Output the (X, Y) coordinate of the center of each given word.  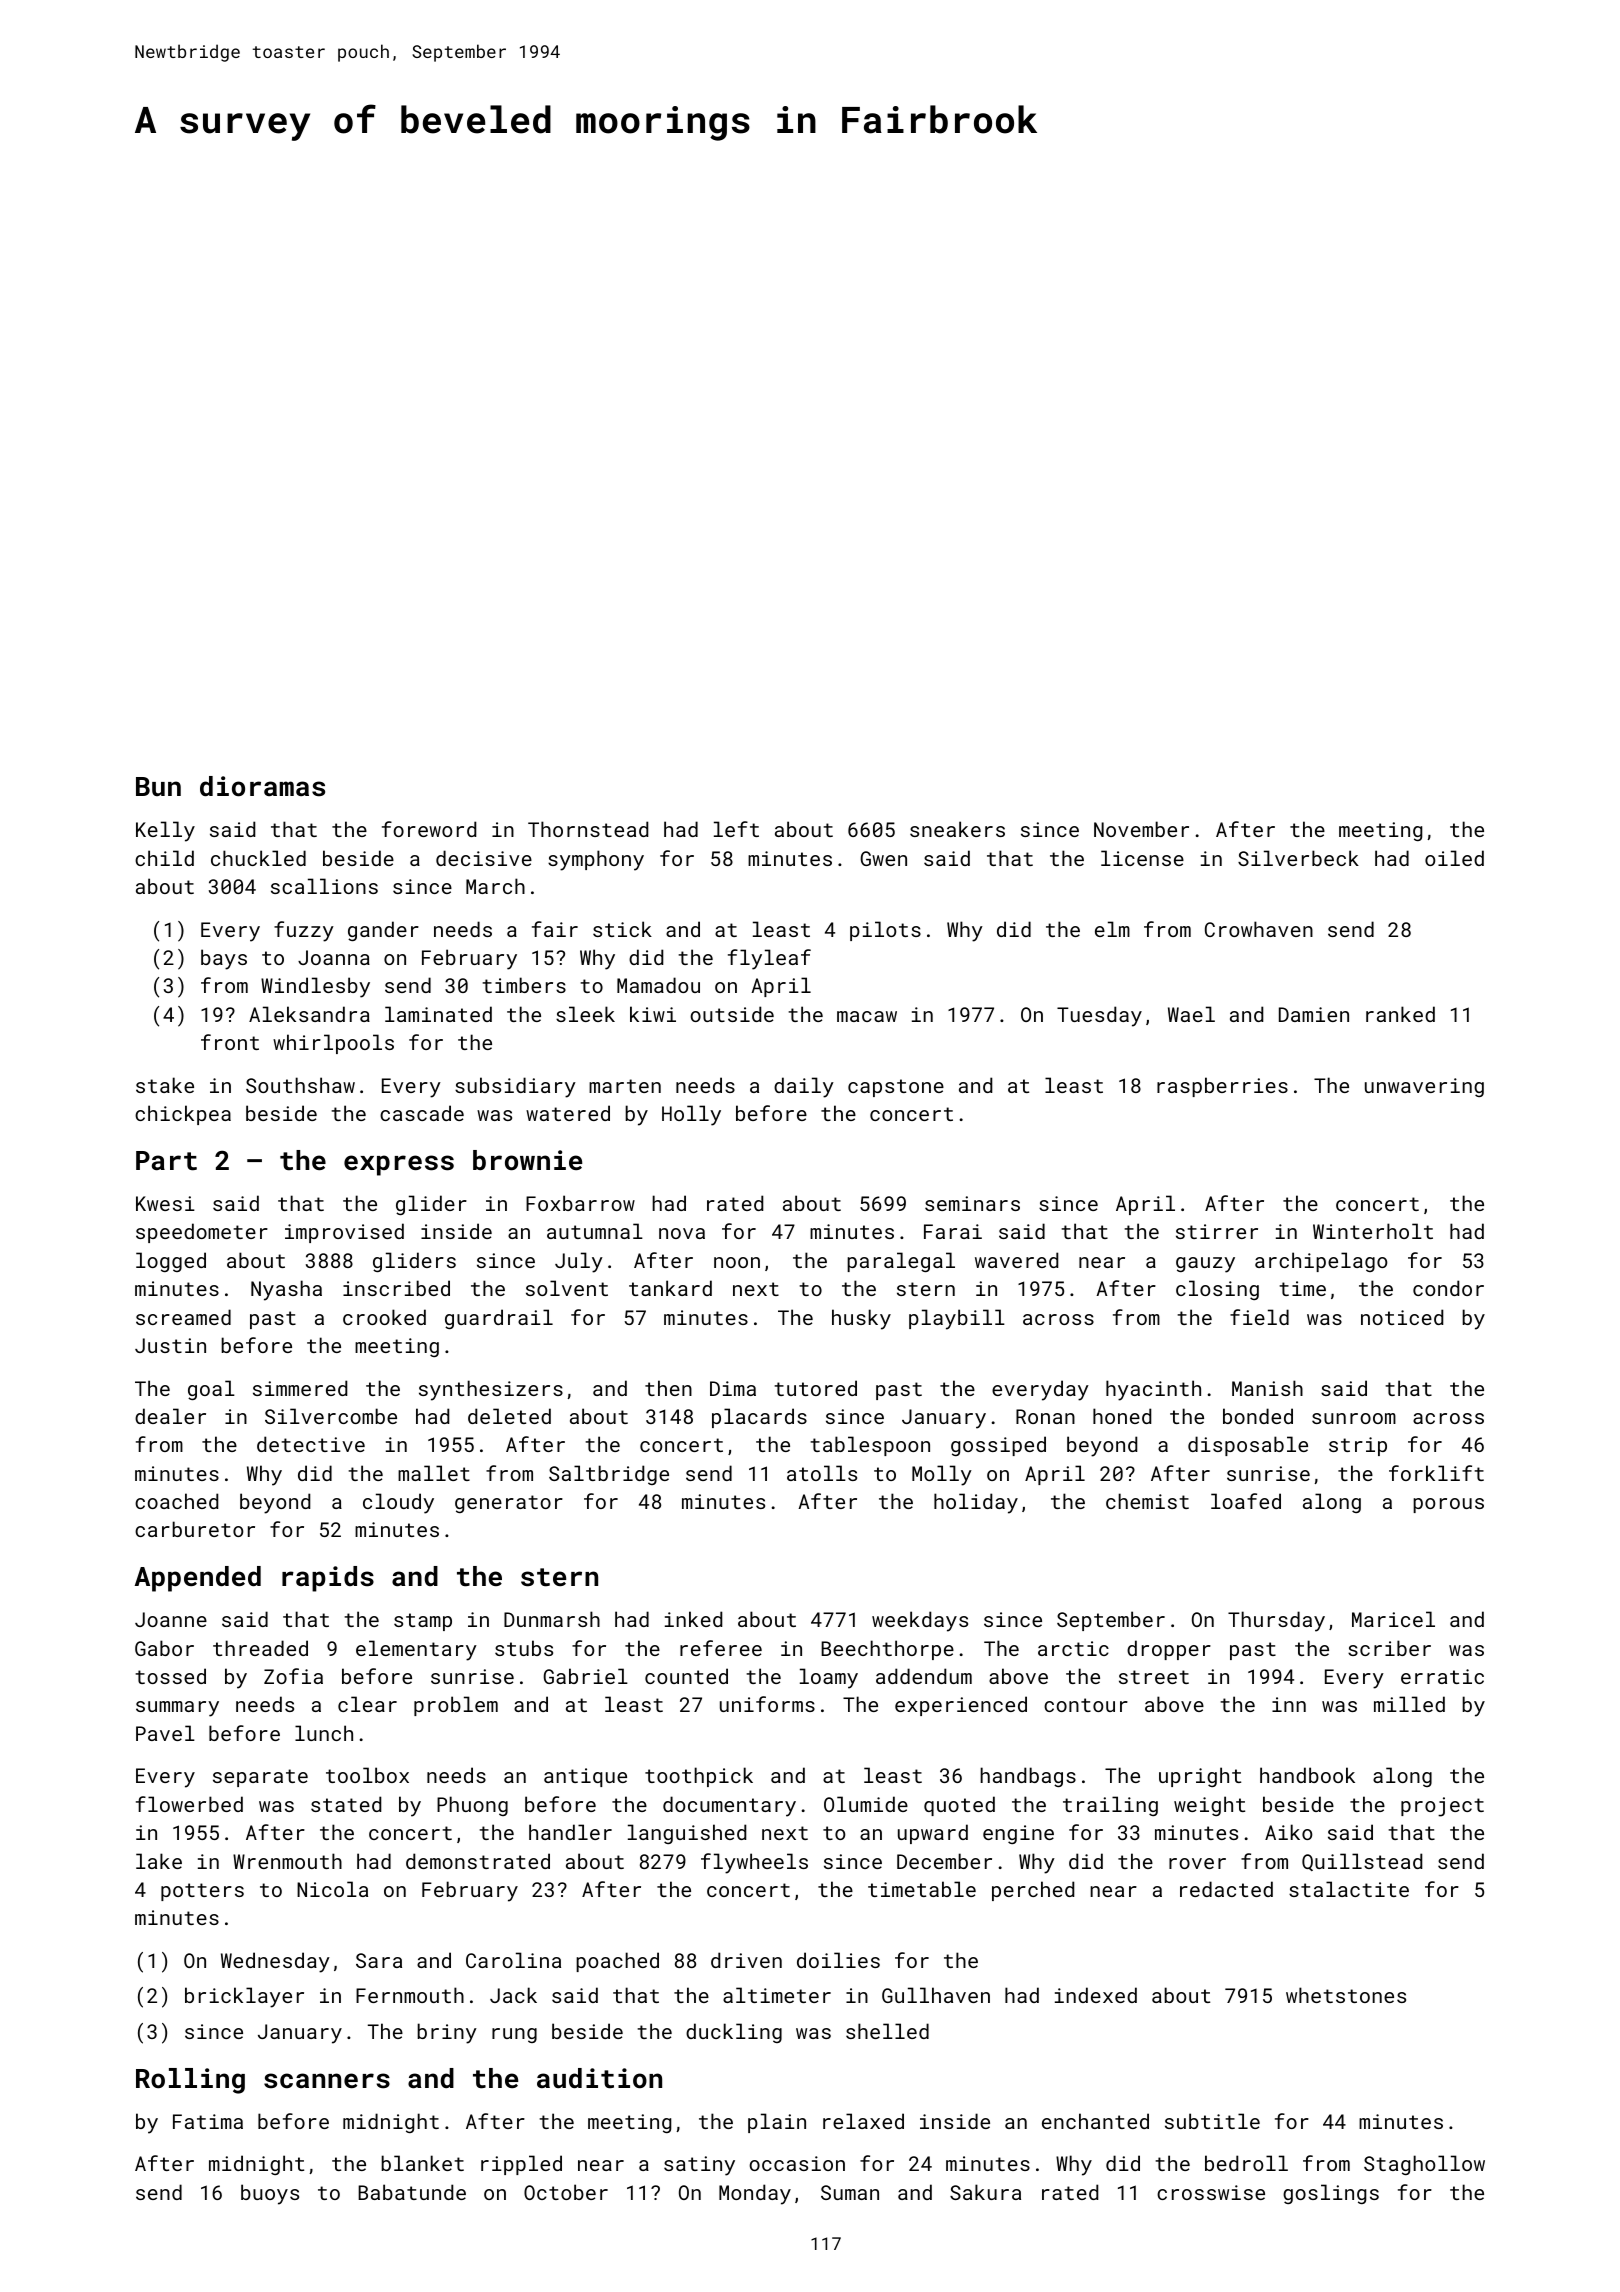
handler (570, 1832)
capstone (896, 1088)
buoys (270, 2194)
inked (693, 1619)
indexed (1096, 1995)
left (736, 829)
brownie (527, 1160)
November (1141, 829)
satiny (699, 2166)
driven (746, 1960)
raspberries (1222, 1087)
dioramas (262, 786)
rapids (328, 1579)
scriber (1389, 1648)
